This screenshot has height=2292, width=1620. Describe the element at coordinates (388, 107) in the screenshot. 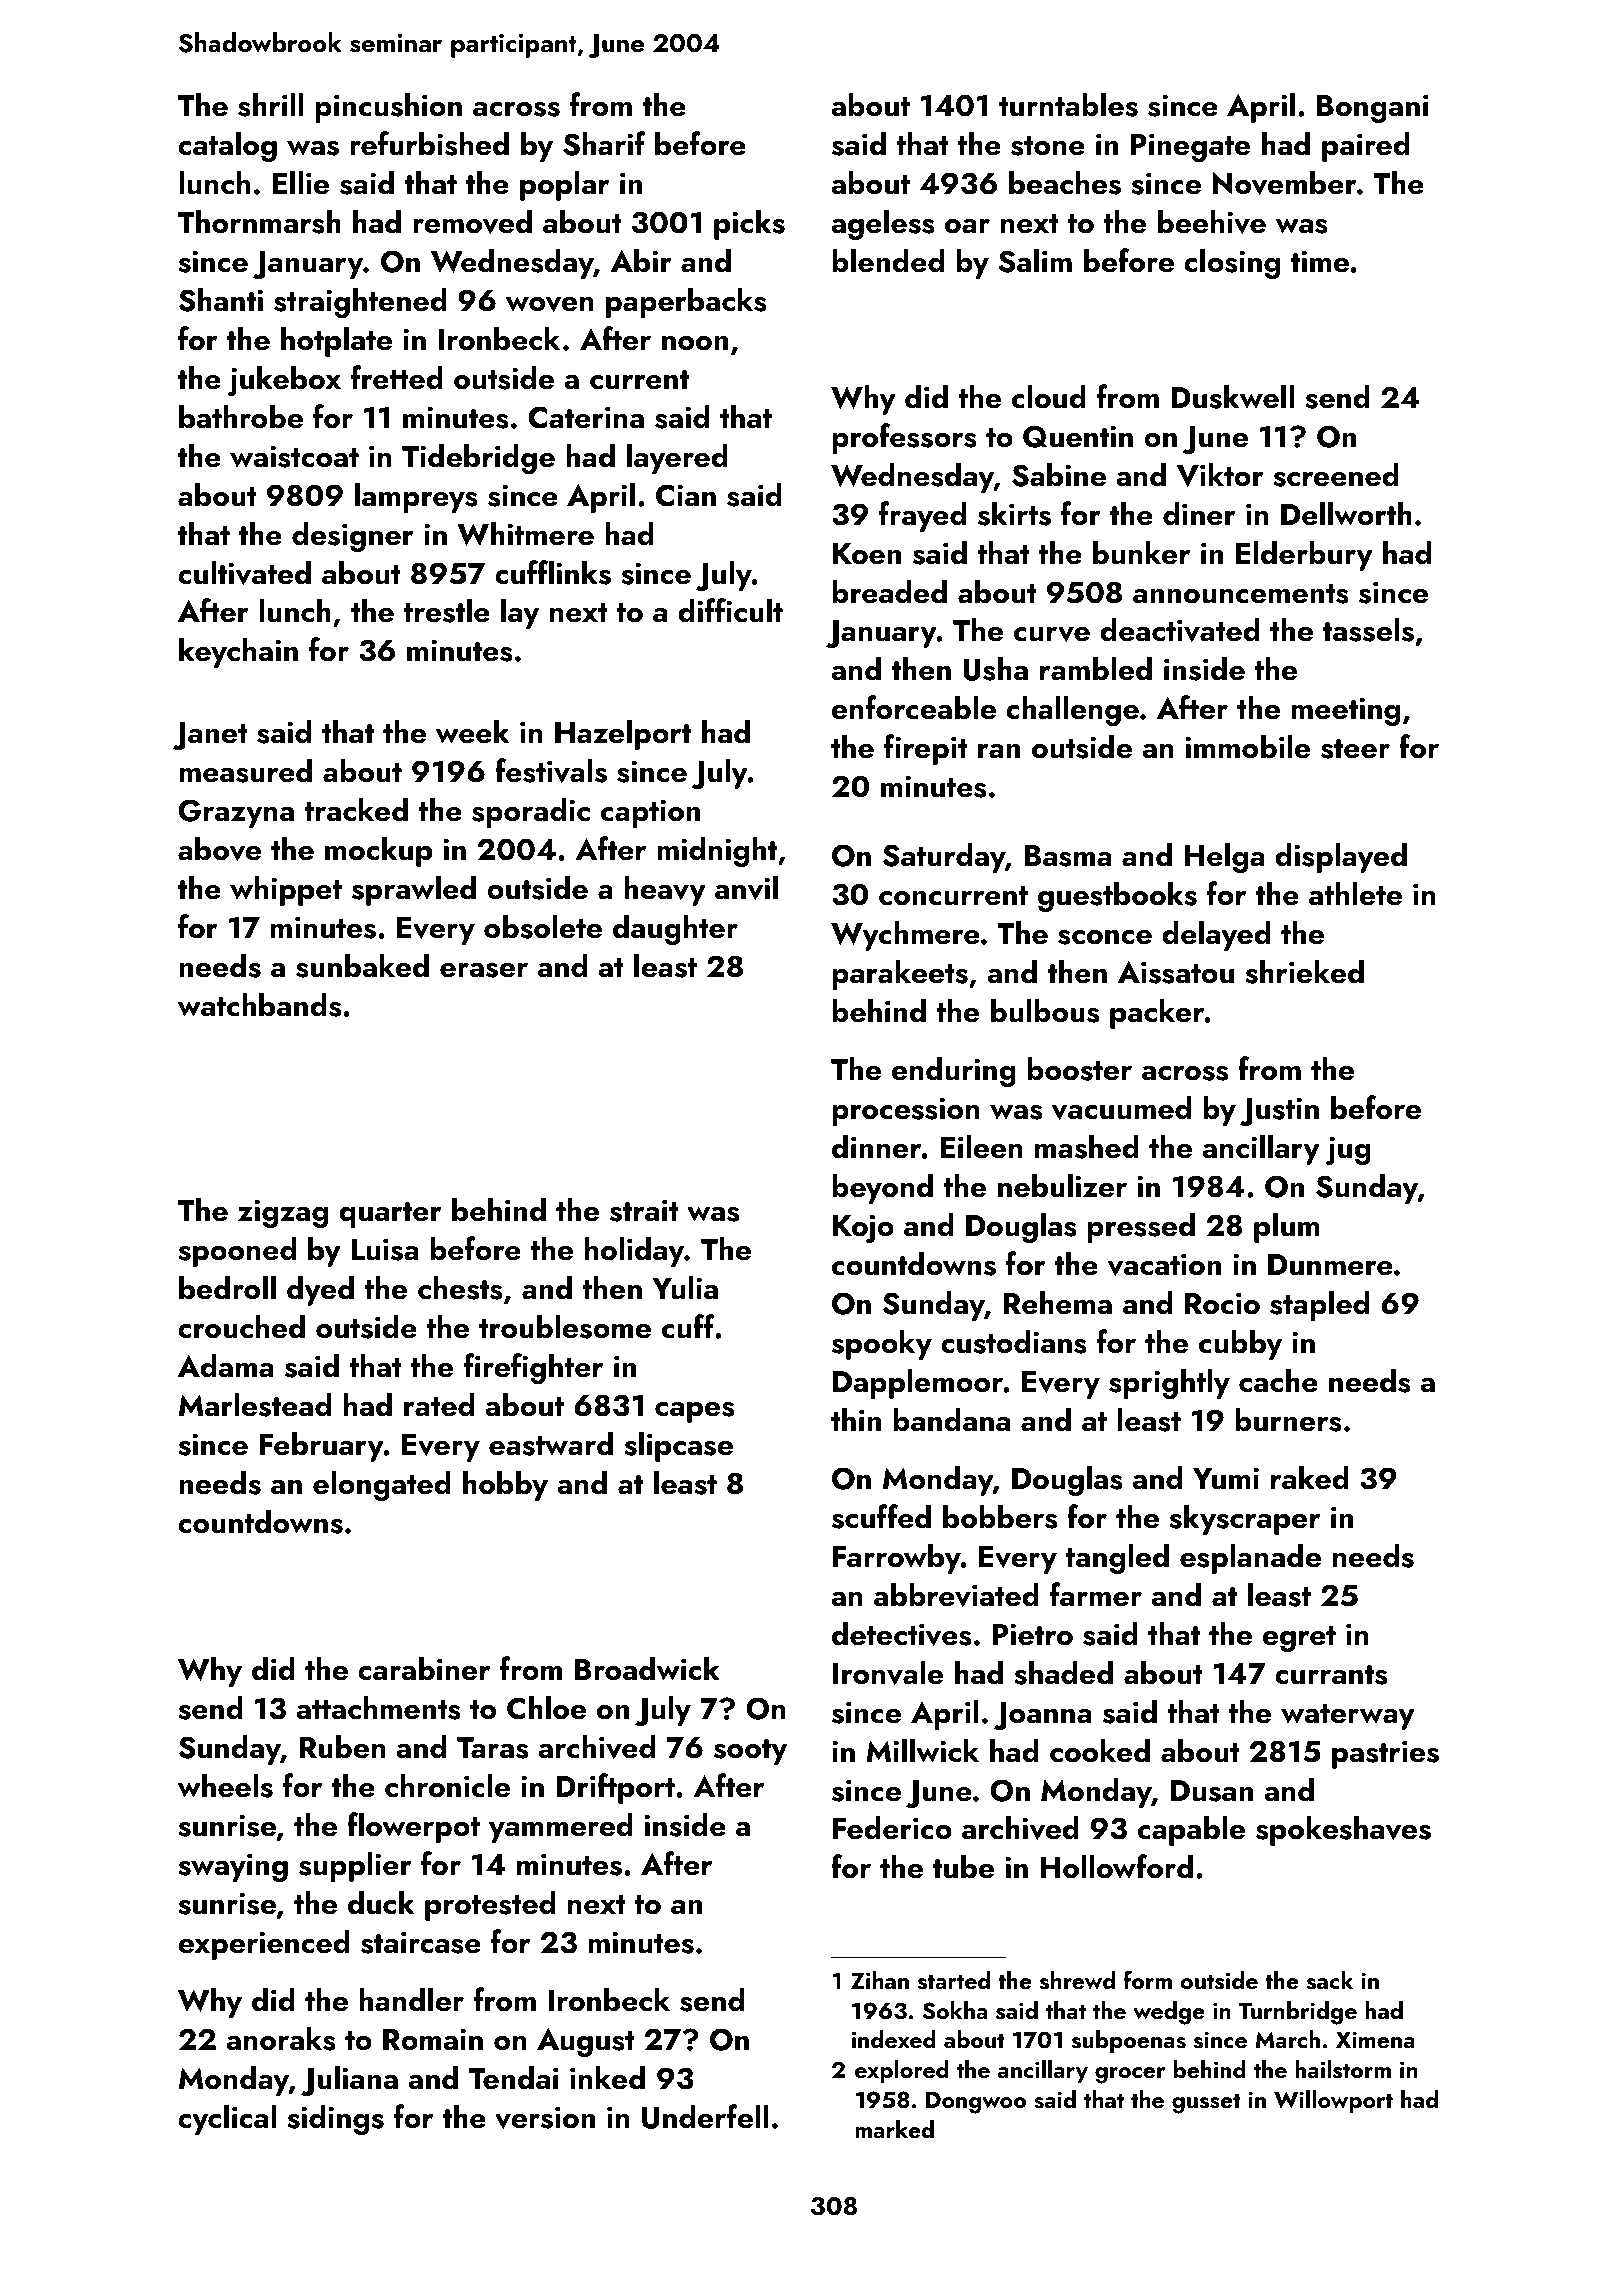

I see `pincushion` at that location.
